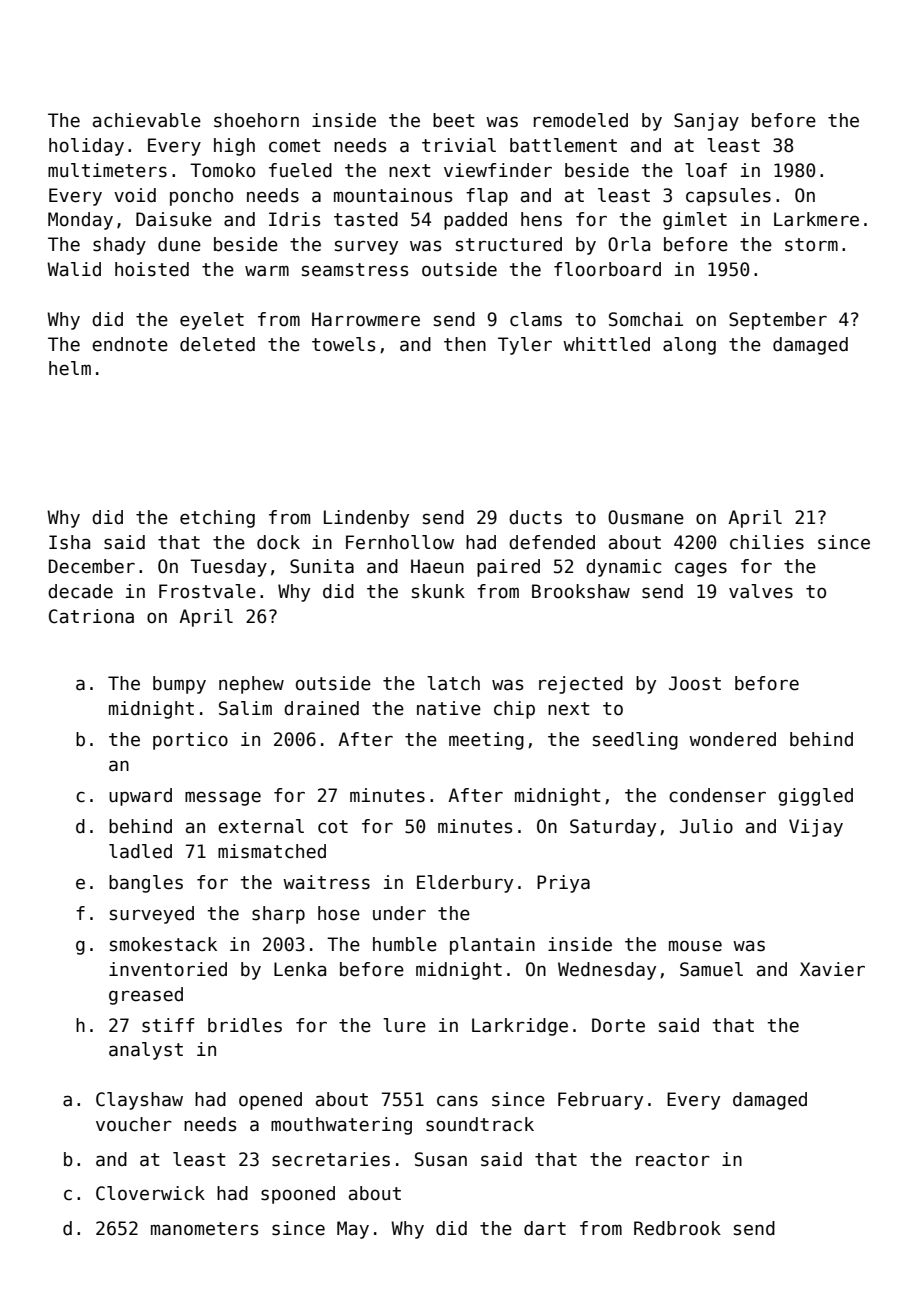 Image resolution: width=924 pixels, height=1308 pixels. What do you see at coordinates (438, 591) in the screenshot?
I see `skunk` at bounding box center [438, 591].
